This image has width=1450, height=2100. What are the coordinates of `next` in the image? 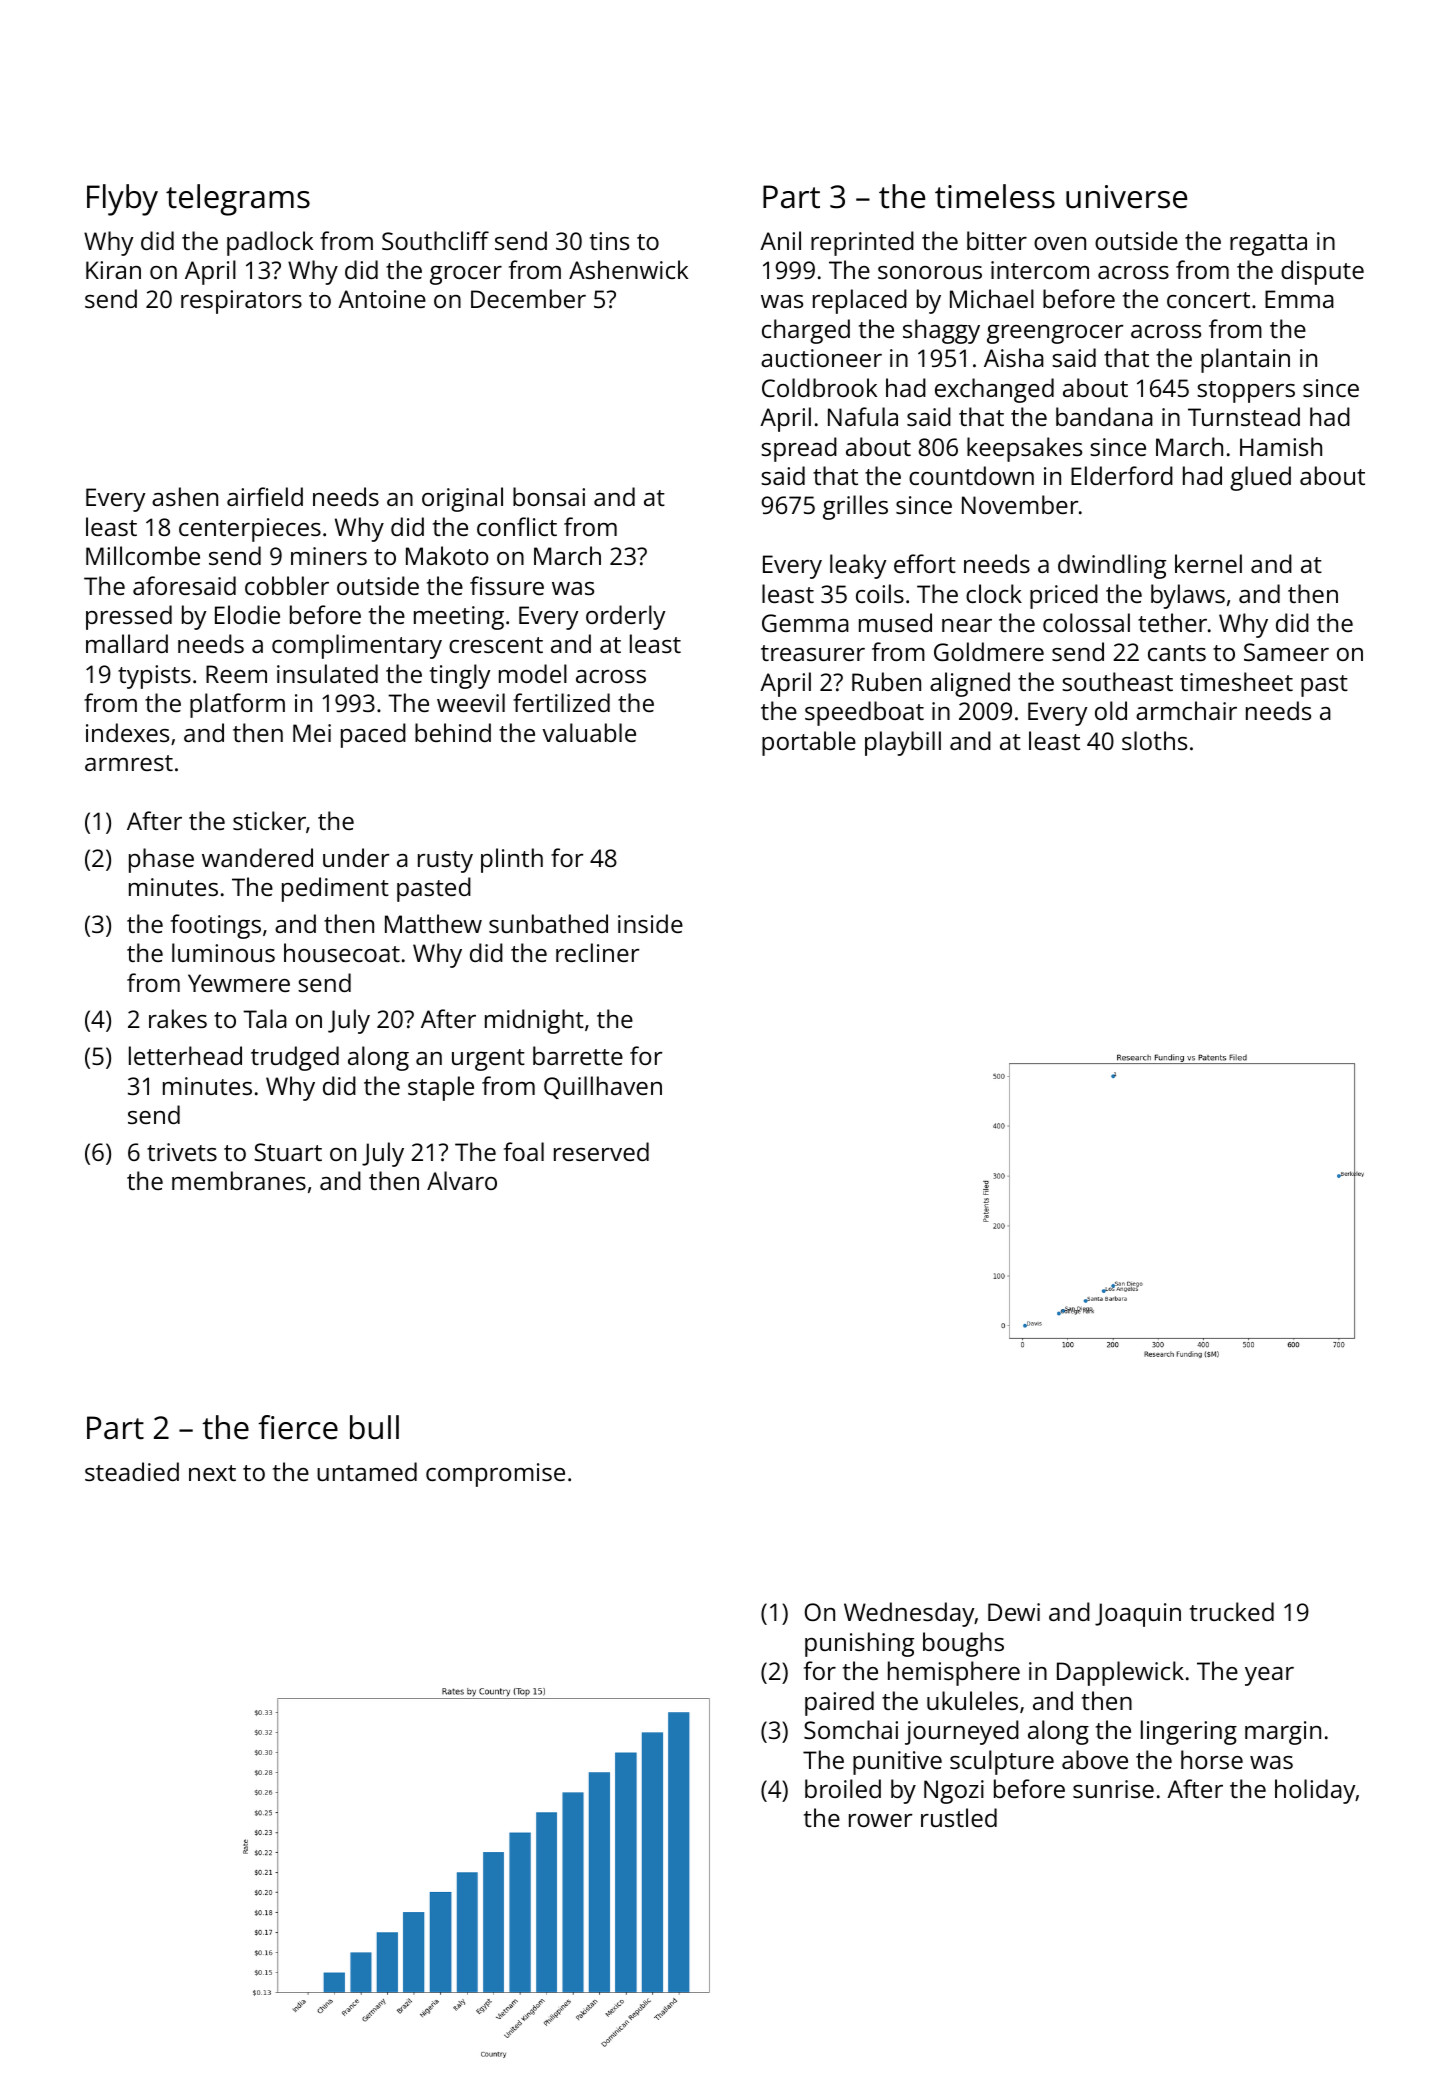 It's located at (212, 1473).
